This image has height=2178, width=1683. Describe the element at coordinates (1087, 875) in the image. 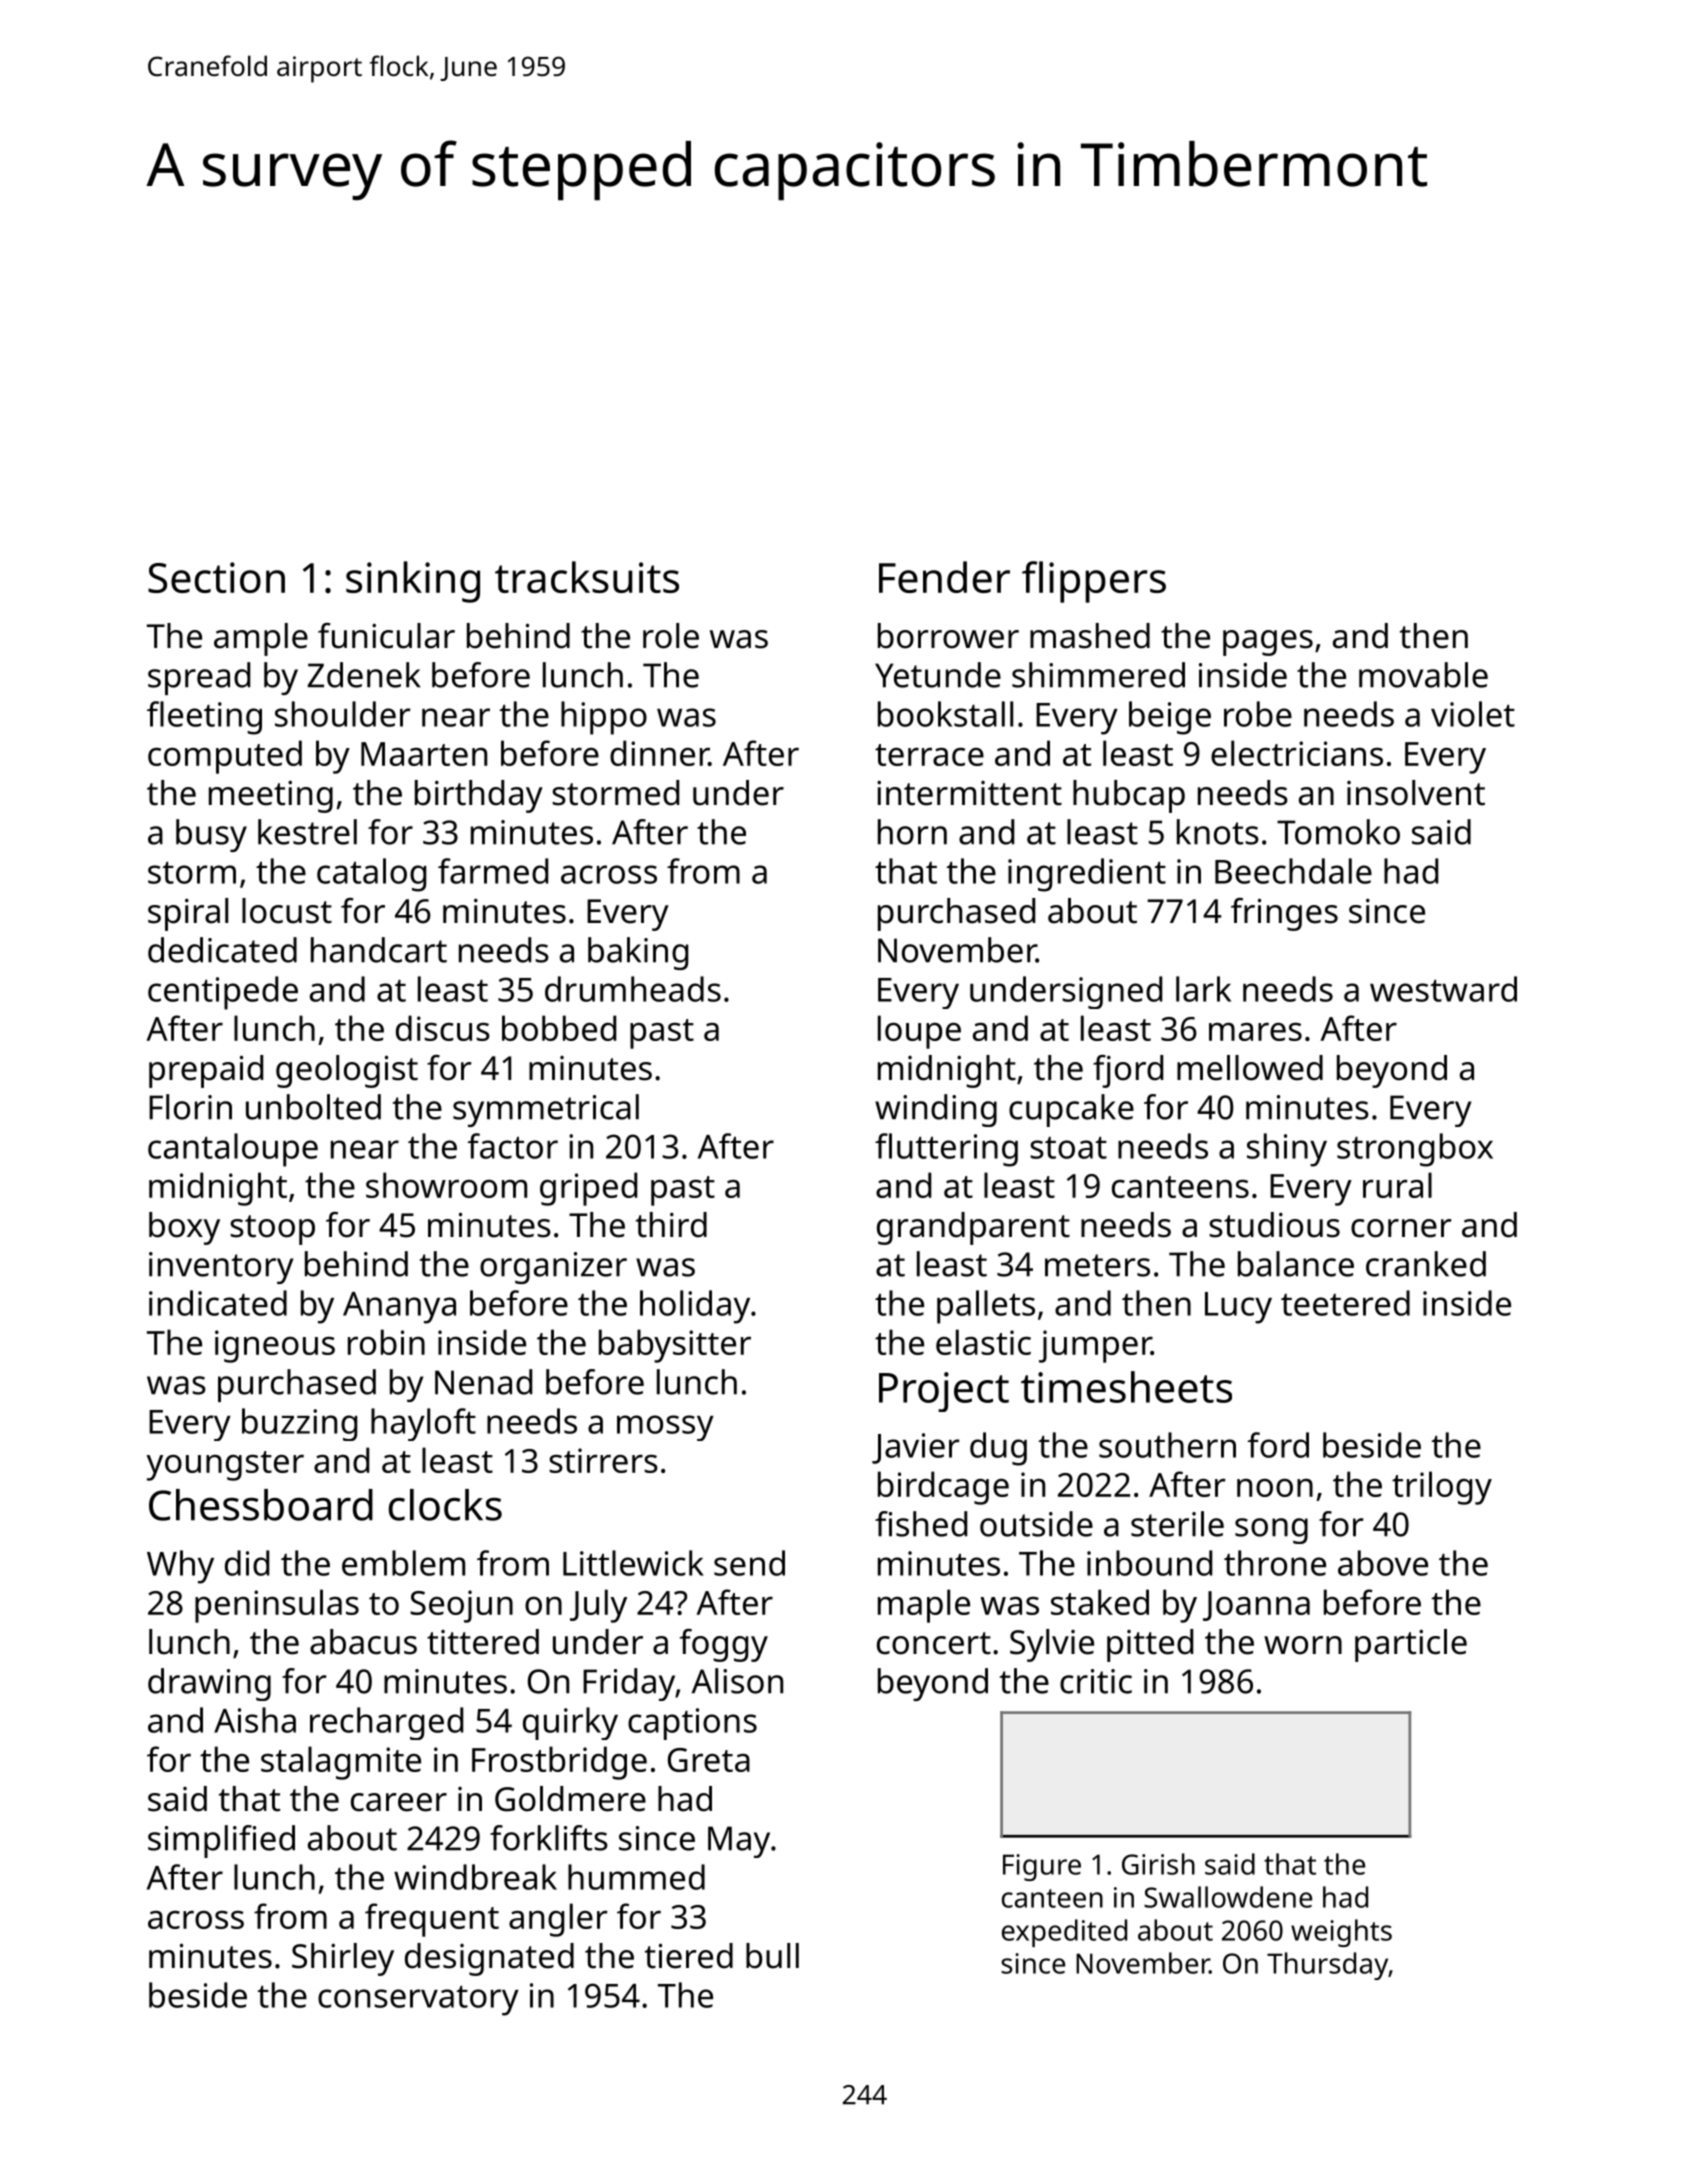

I see `ingredient` at that location.
